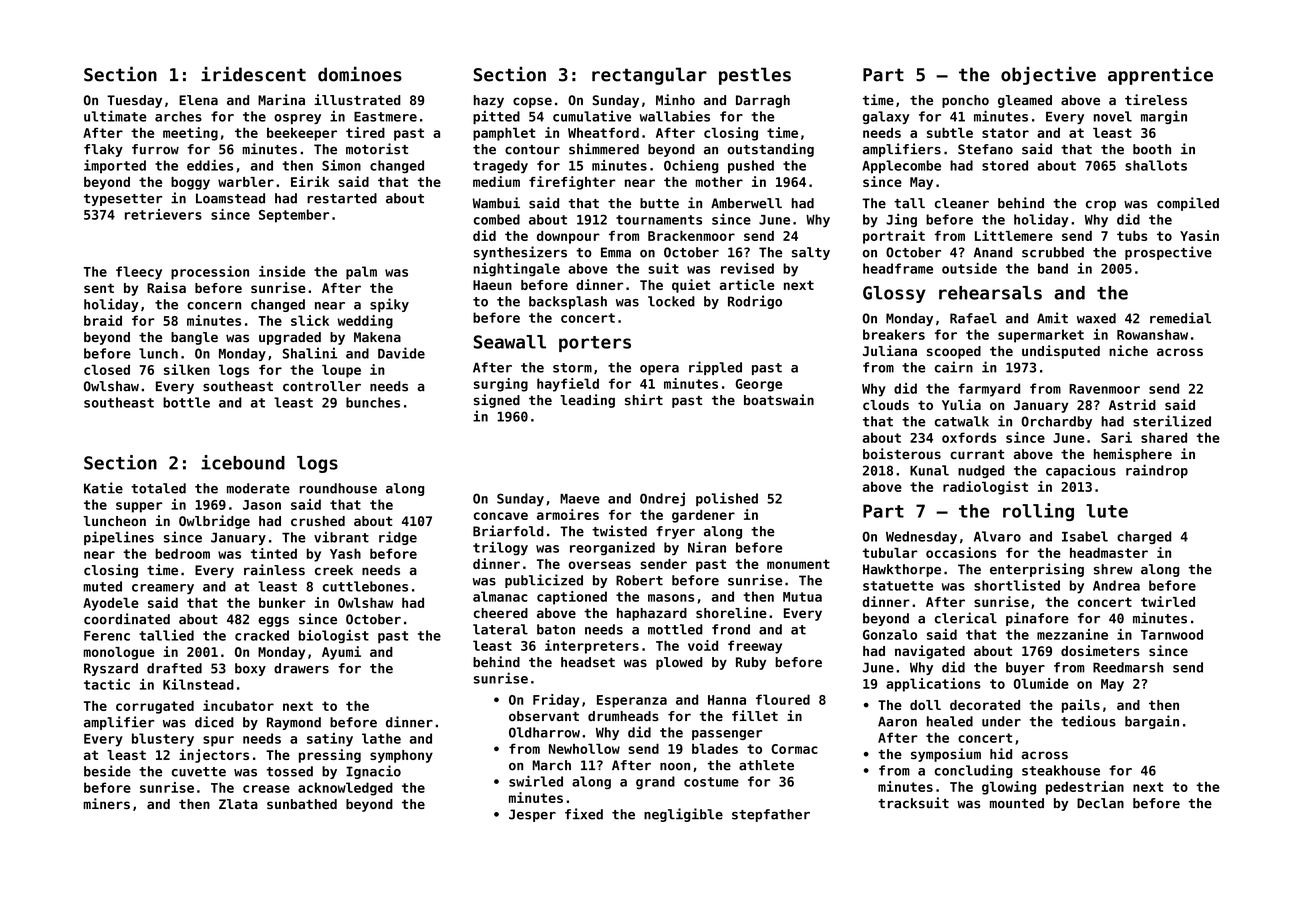  Describe the element at coordinates (532, 815) in the document. I see `Jesper` at that location.
